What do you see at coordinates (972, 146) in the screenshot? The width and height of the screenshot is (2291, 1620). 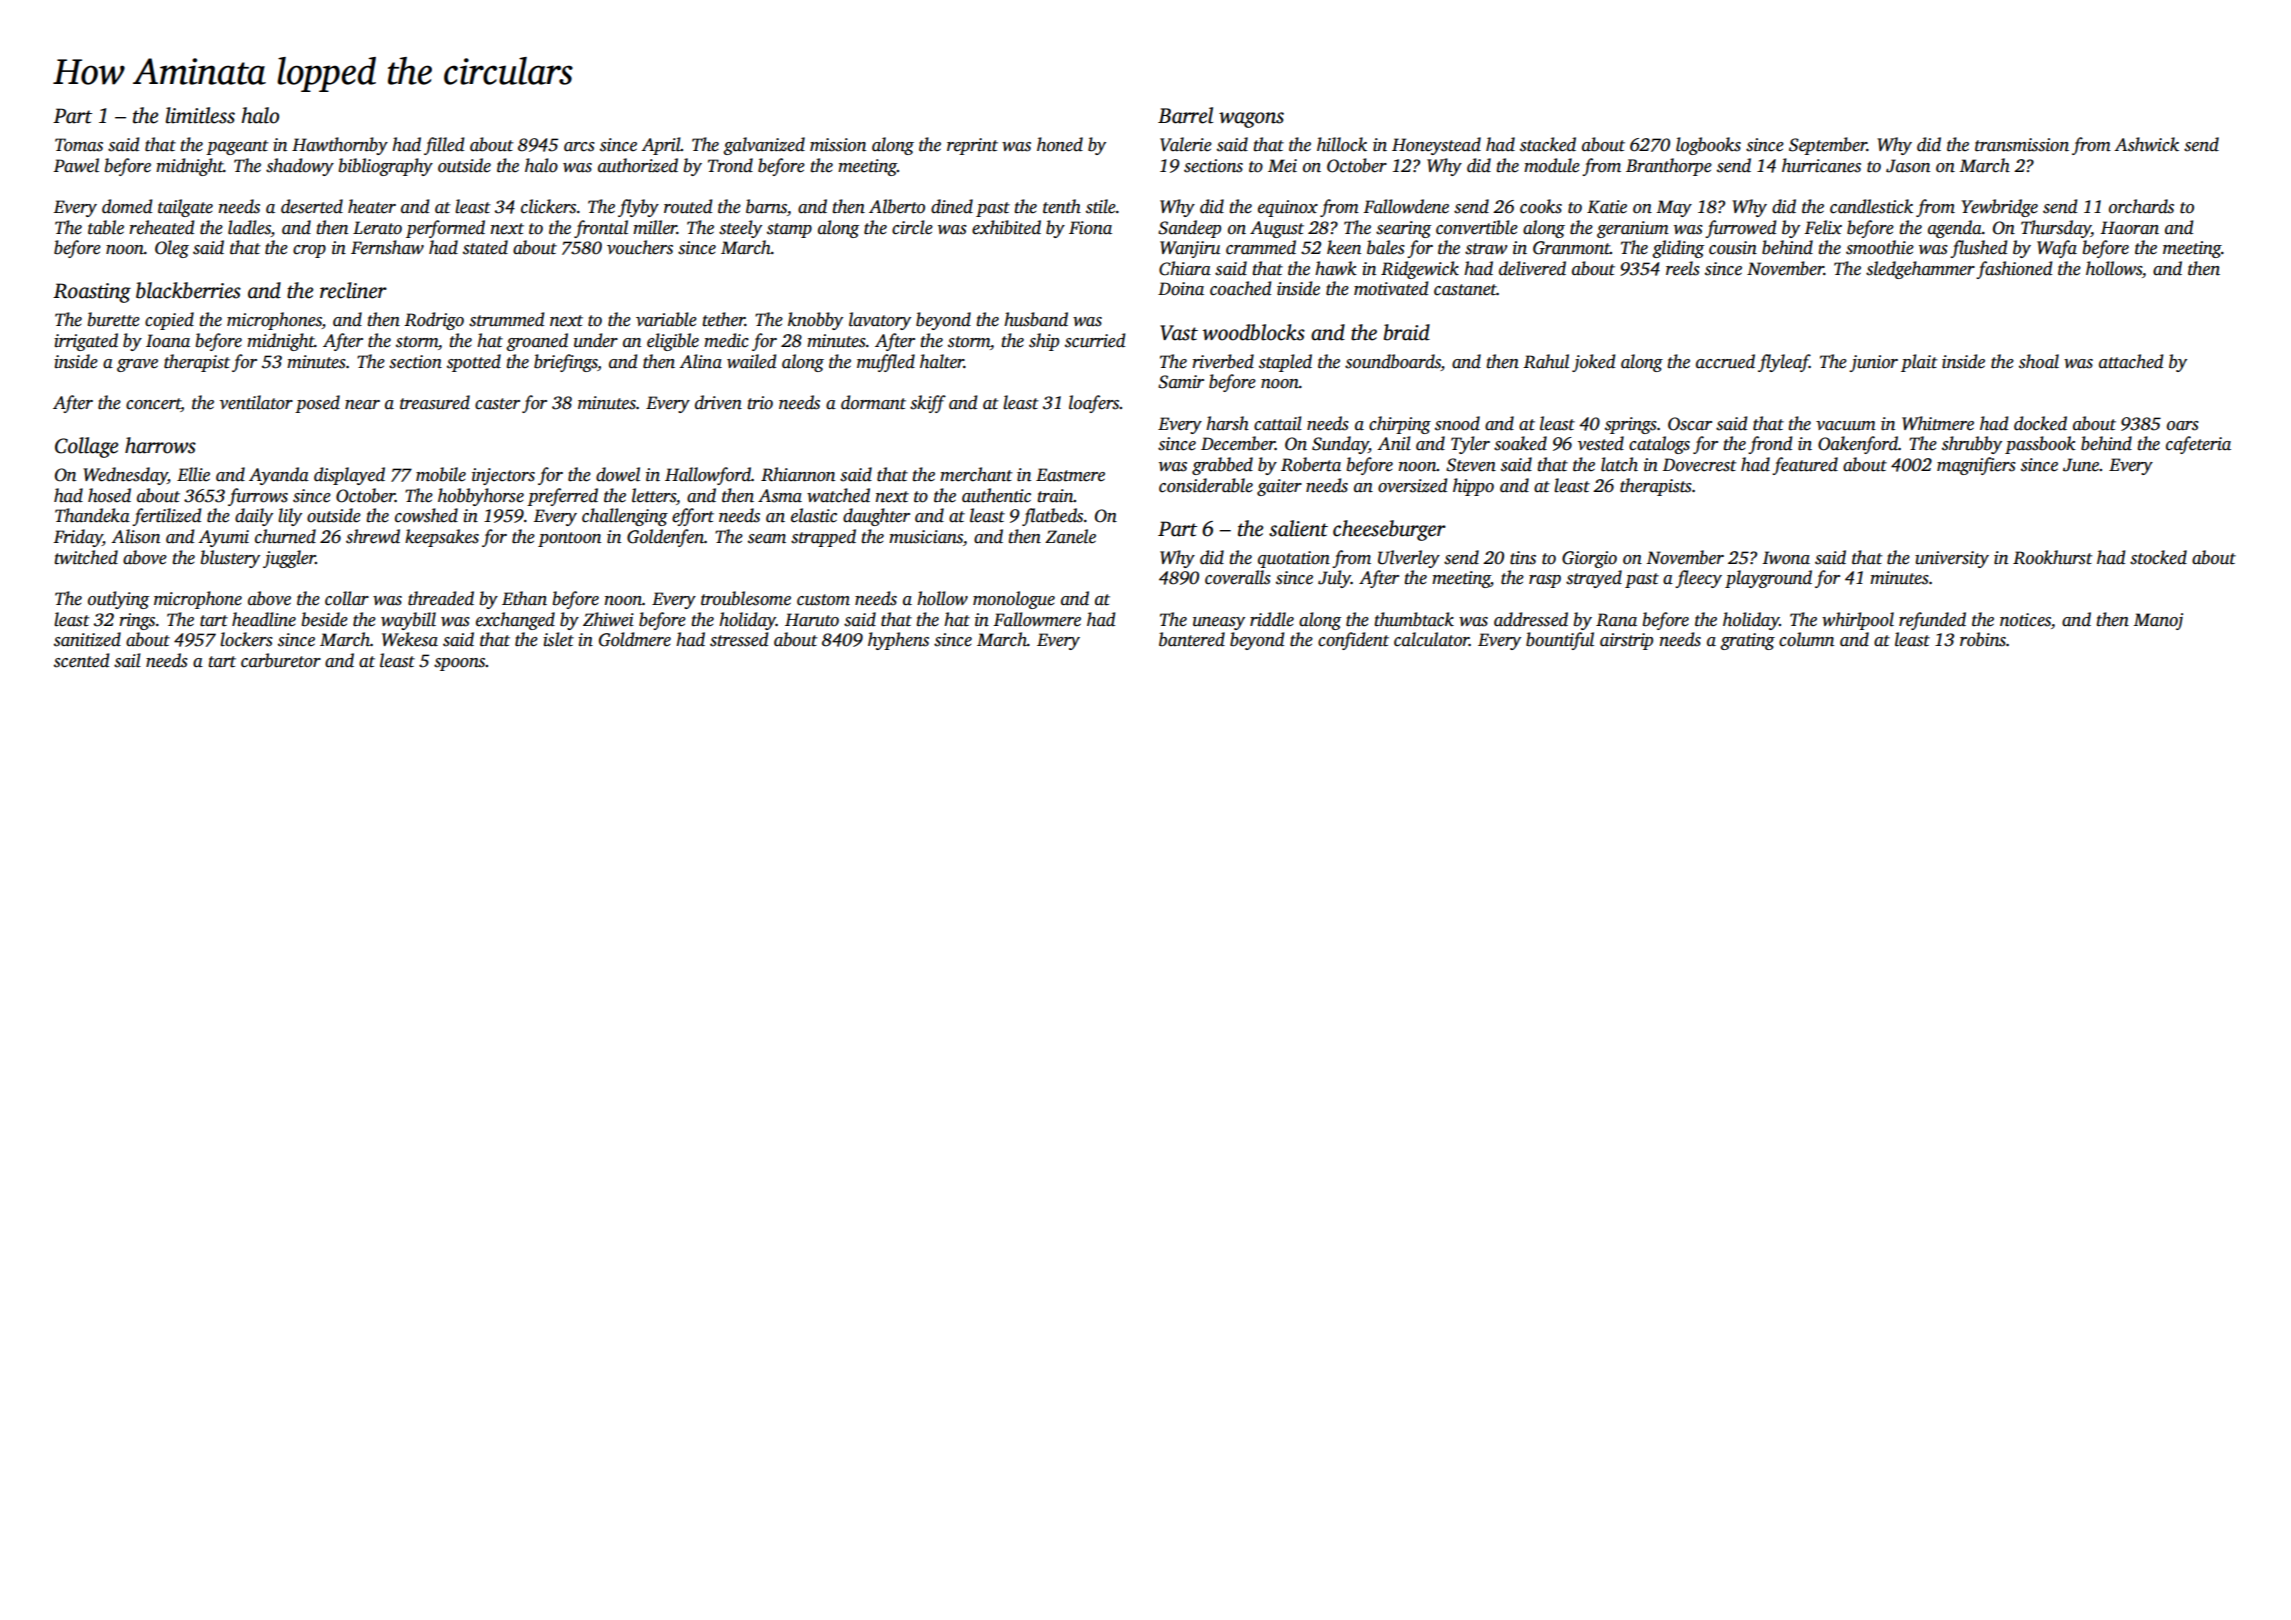 I see `reprint` at bounding box center [972, 146].
